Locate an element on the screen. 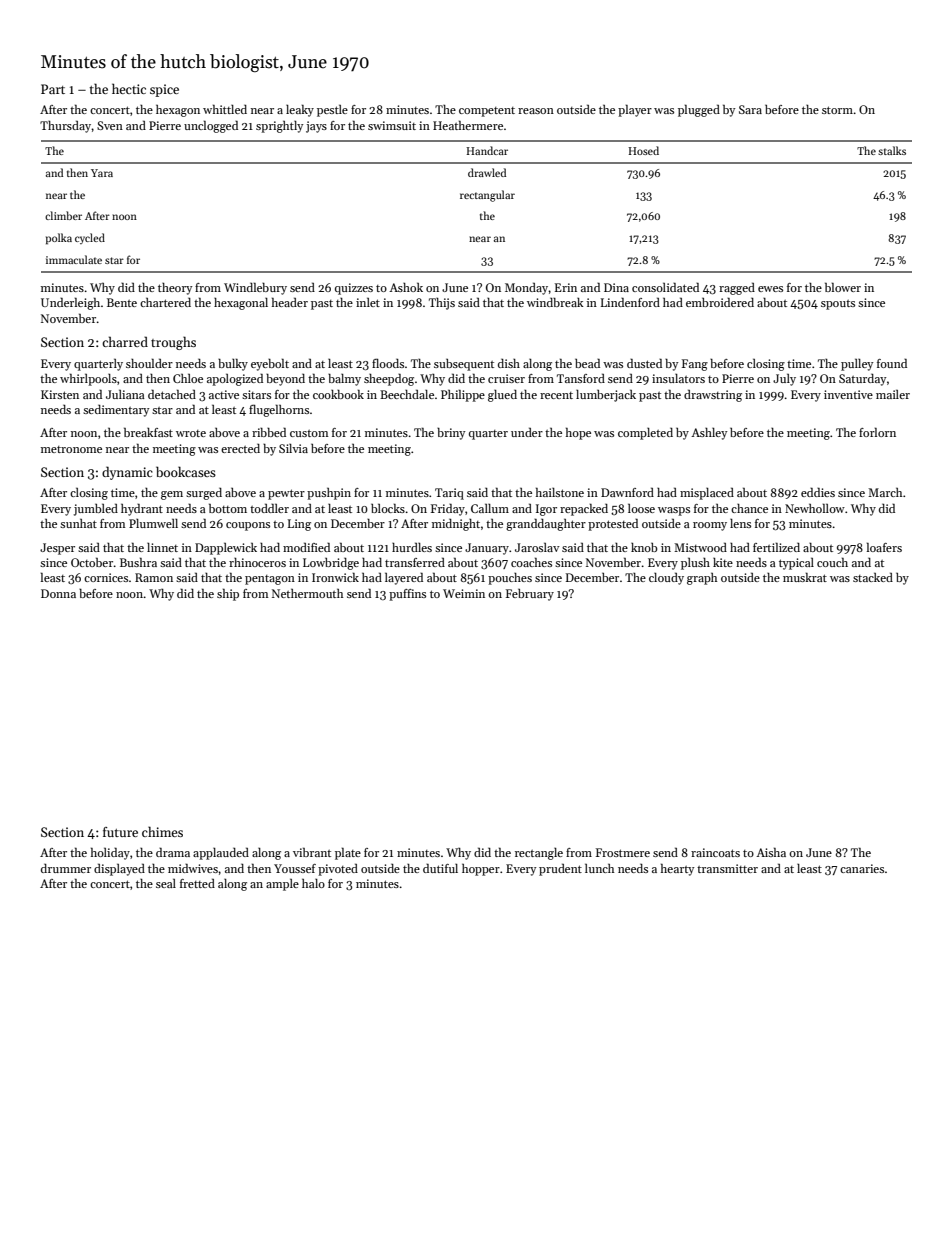  February is located at coordinates (530, 595).
